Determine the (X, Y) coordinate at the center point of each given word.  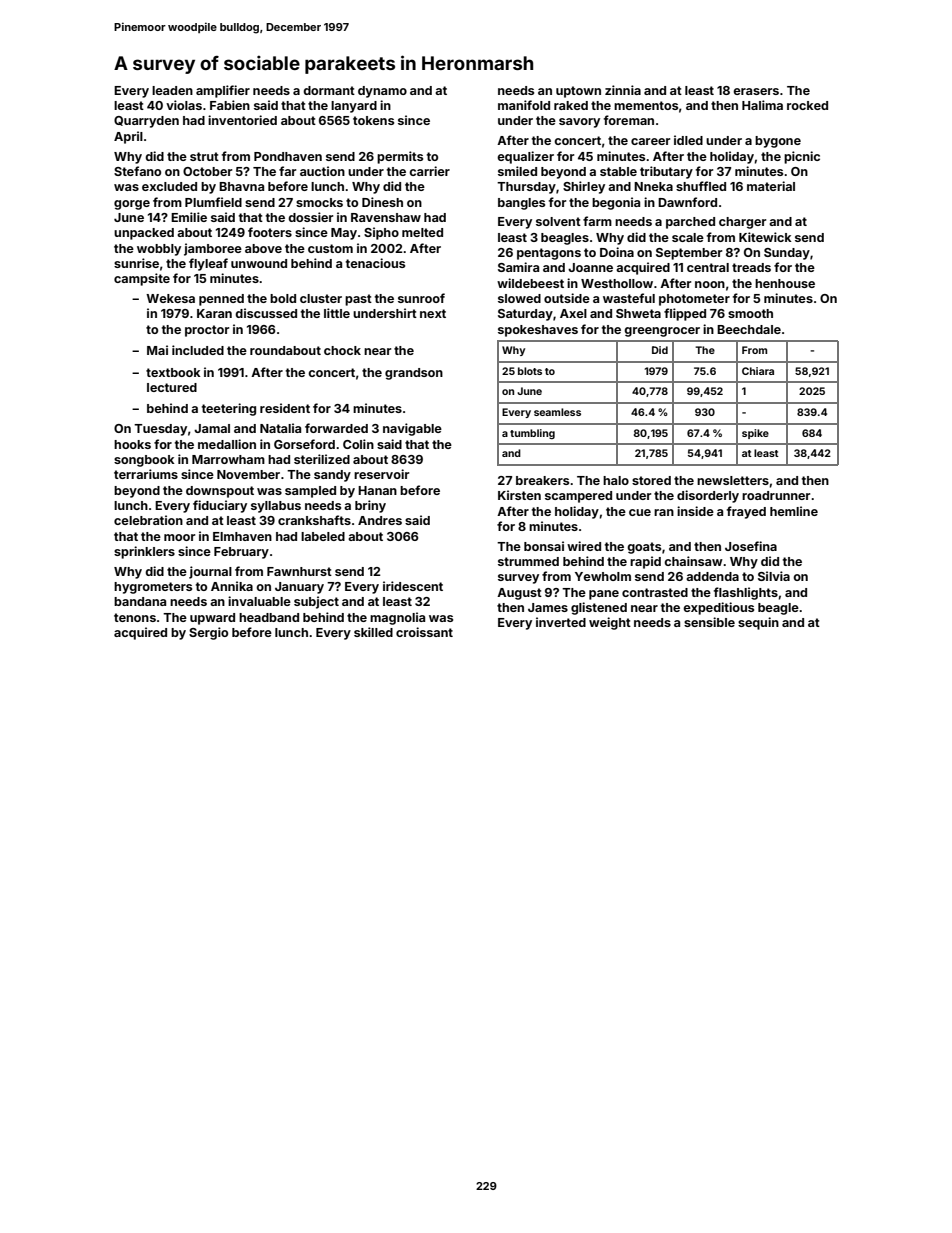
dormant (329, 90)
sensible (709, 622)
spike (755, 434)
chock (342, 350)
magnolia (397, 618)
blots (530, 371)
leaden (172, 90)
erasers (756, 91)
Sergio (208, 633)
